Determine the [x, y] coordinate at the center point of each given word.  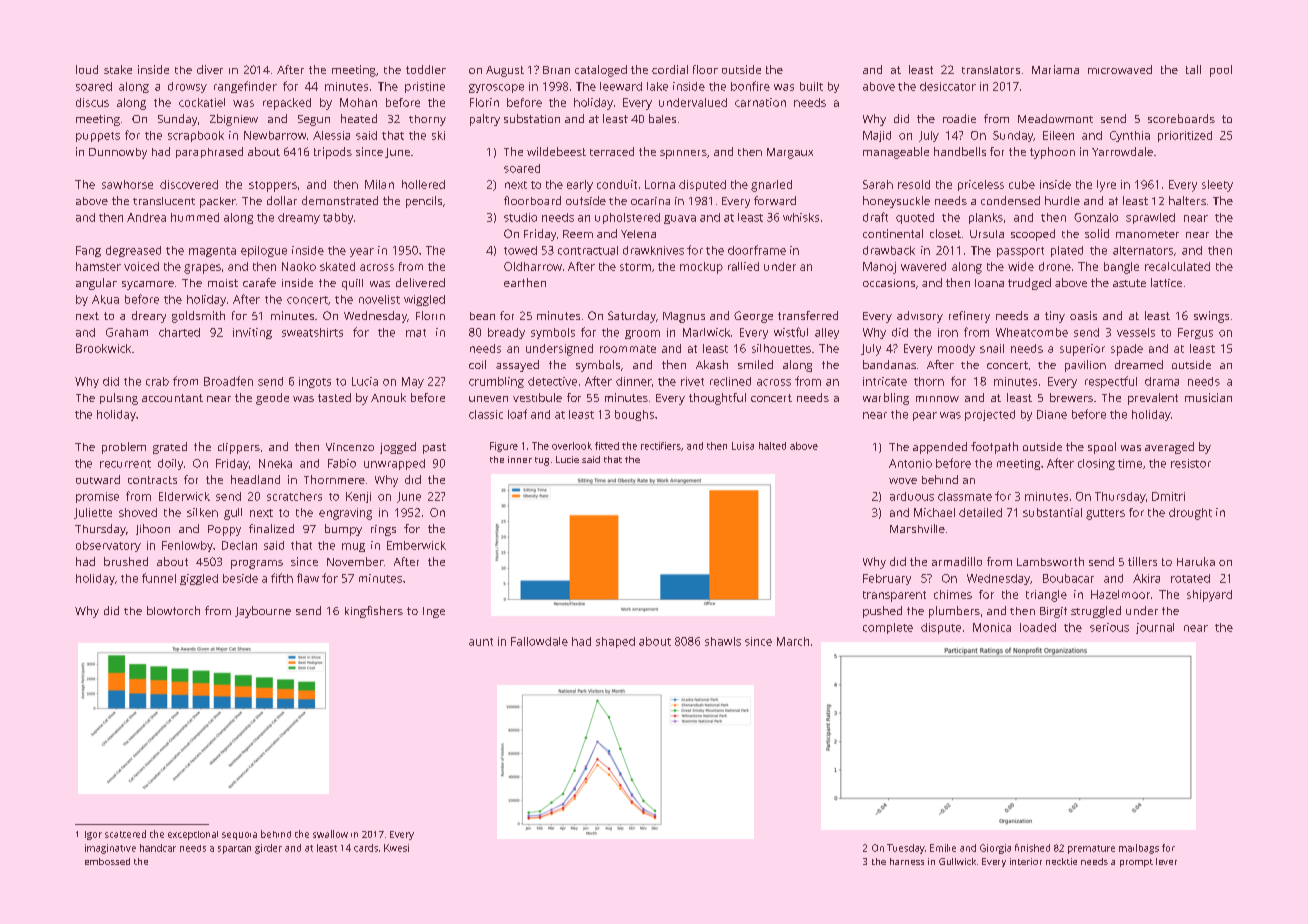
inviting [252, 333]
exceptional [193, 835]
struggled [1096, 612]
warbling [886, 399]
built [811, 86]
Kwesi [396, 848]
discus [92, 102]
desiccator [948, 86]
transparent [894, 596]
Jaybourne [263, 612]
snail [992, 348]
